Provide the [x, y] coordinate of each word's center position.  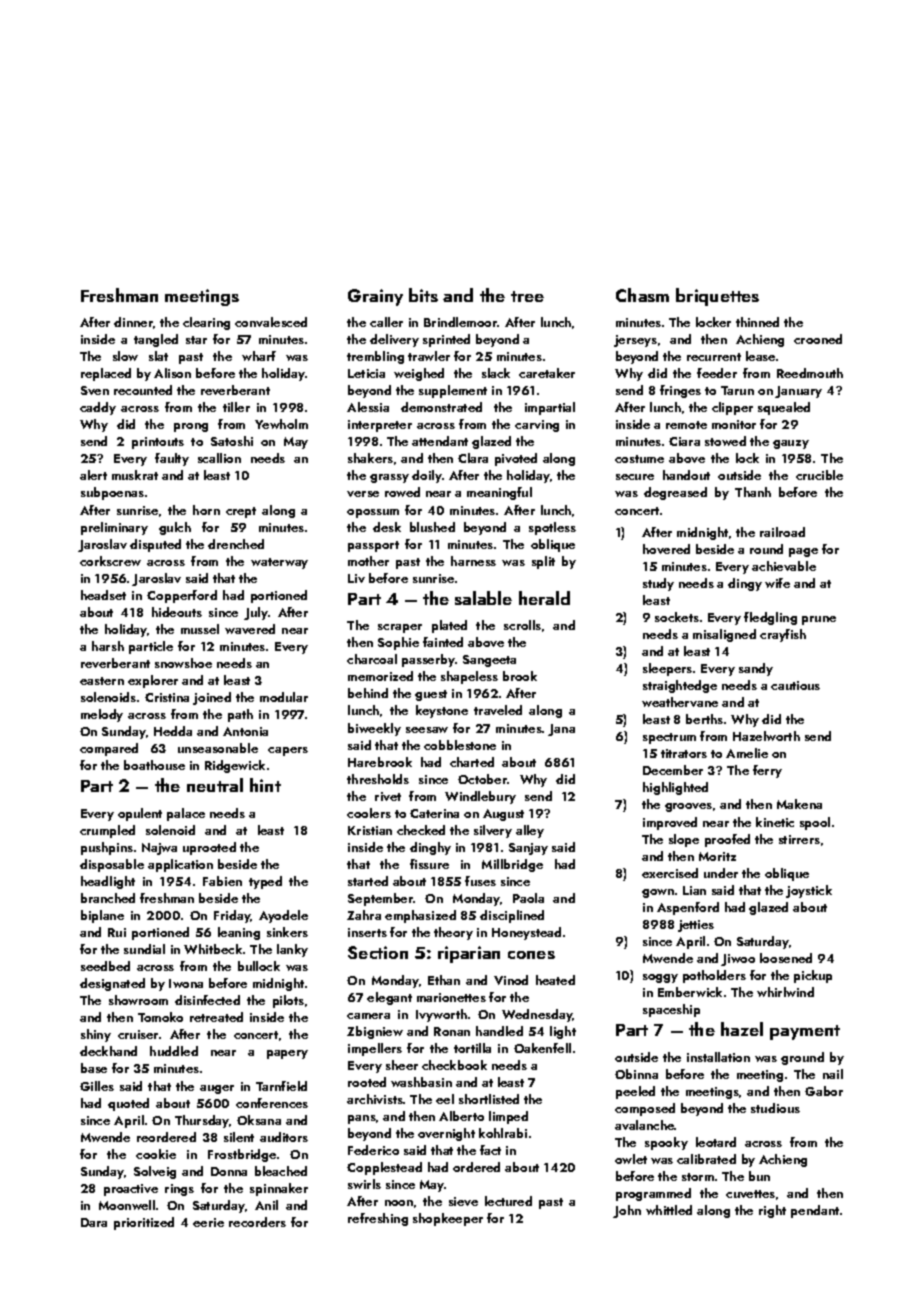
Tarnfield [281, 1086]
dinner [133, 322]
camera [368, 1016]
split [543, 562]
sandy [756, 669]
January [798, 392]
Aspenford [688, 908]
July [256, 613]
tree [527, 296]
